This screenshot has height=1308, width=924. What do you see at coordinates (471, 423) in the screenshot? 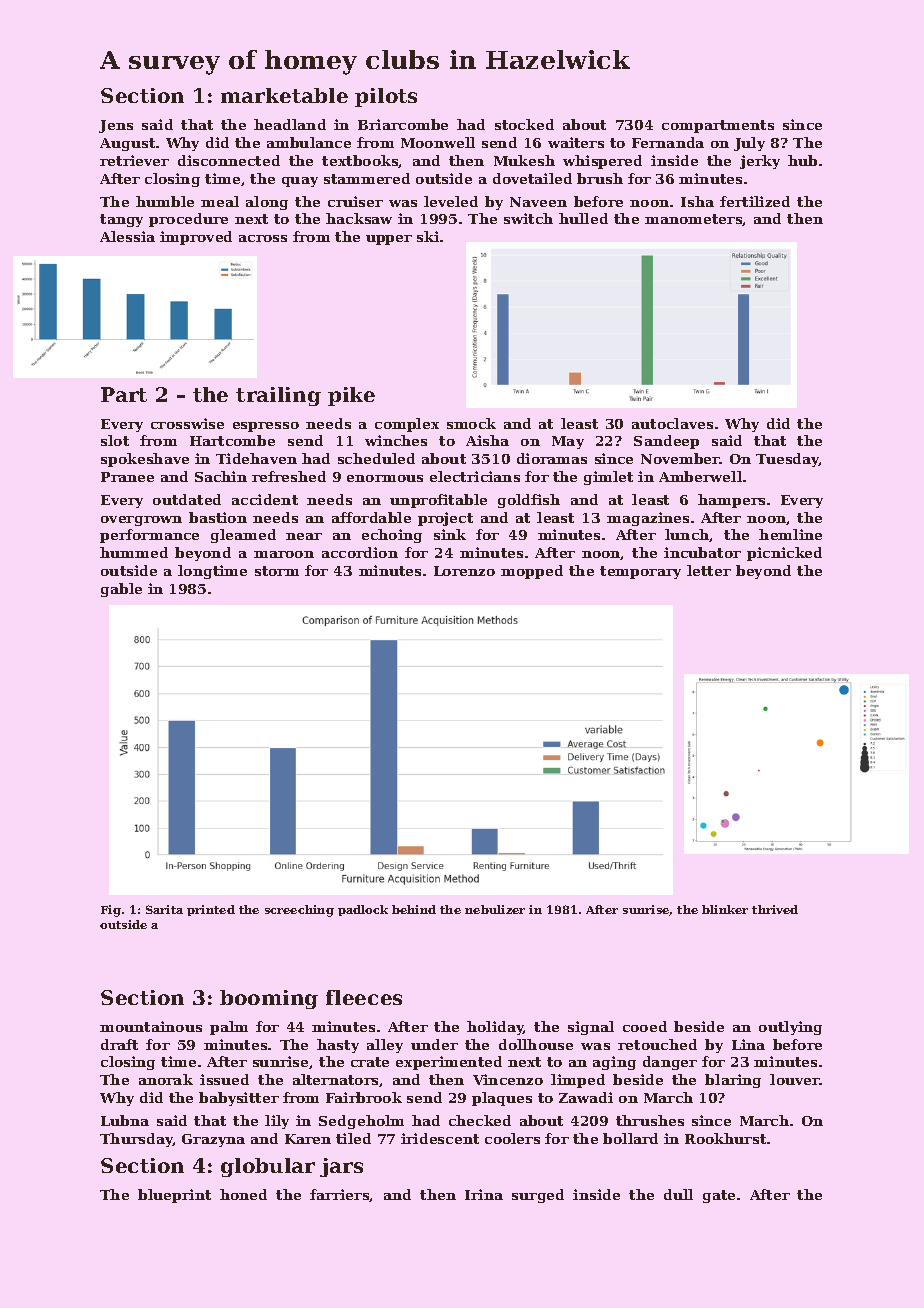
I see `smock` at bounding box center [471, 423].
